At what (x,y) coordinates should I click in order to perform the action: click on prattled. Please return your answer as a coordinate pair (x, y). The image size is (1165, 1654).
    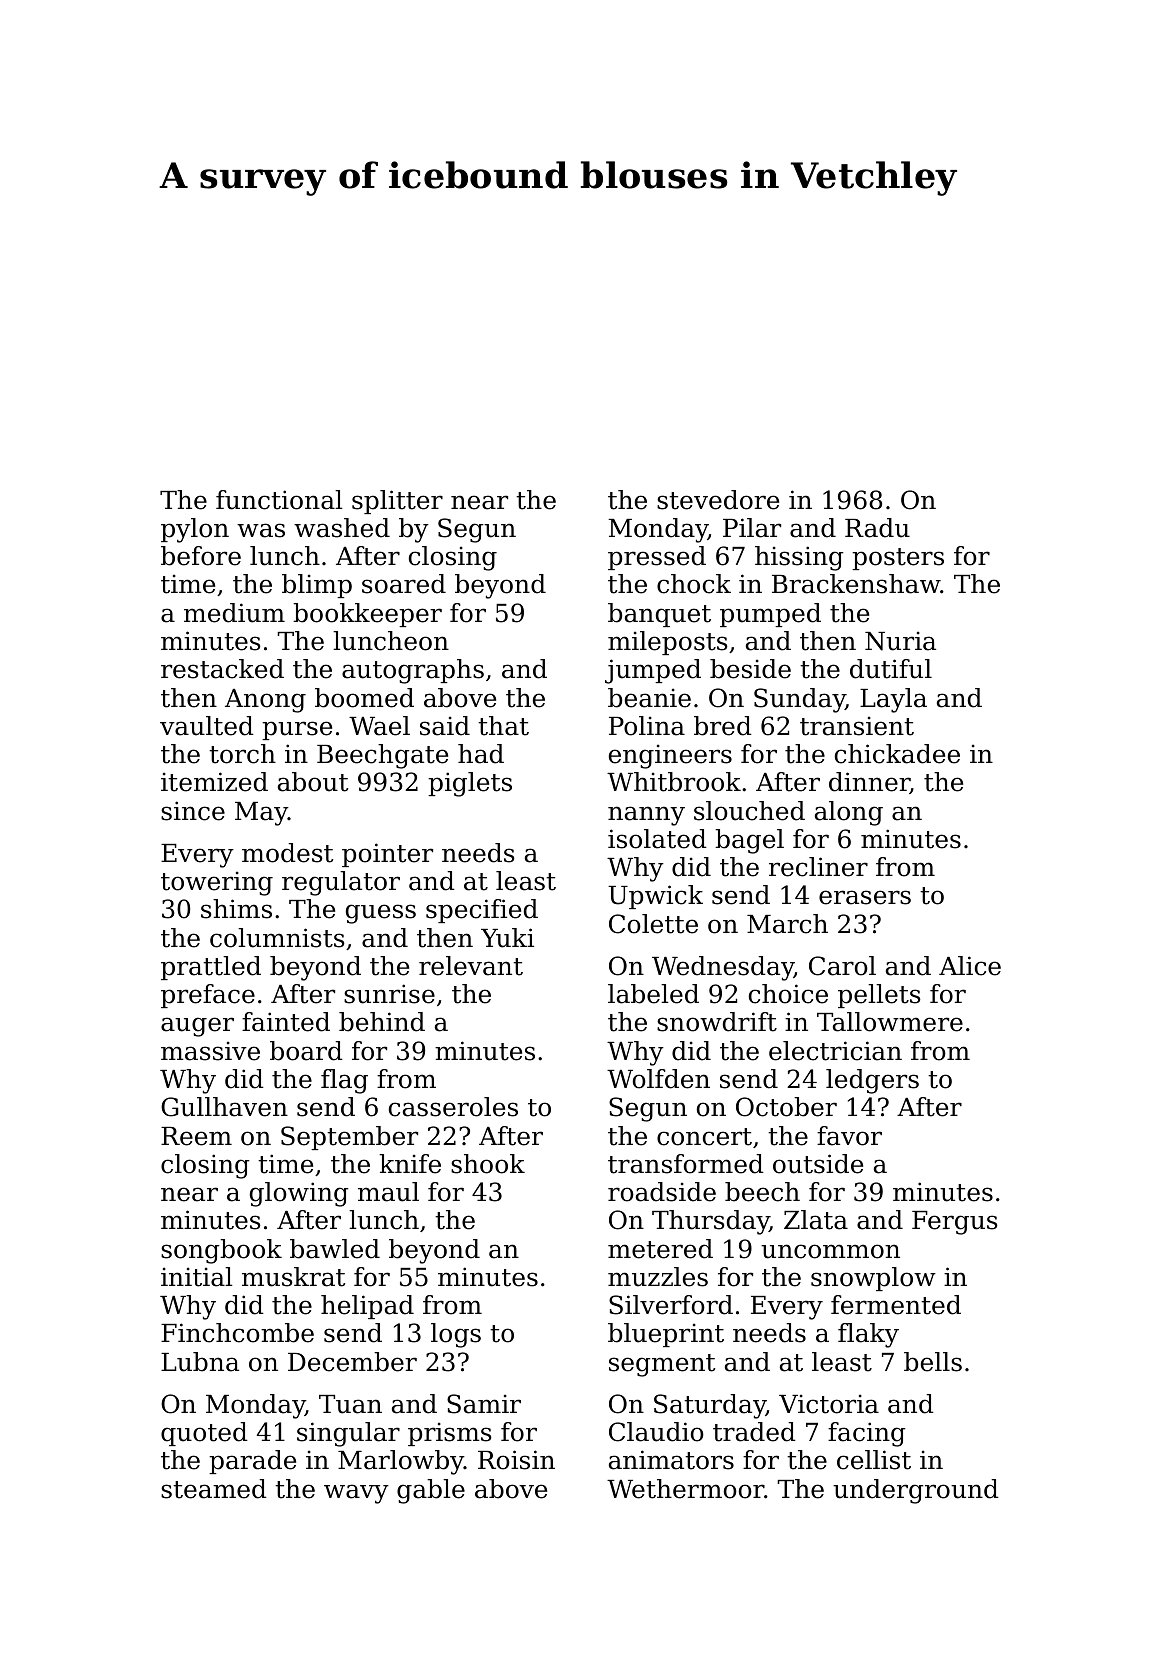
    Looking at the image, I should click on (211, 968).
